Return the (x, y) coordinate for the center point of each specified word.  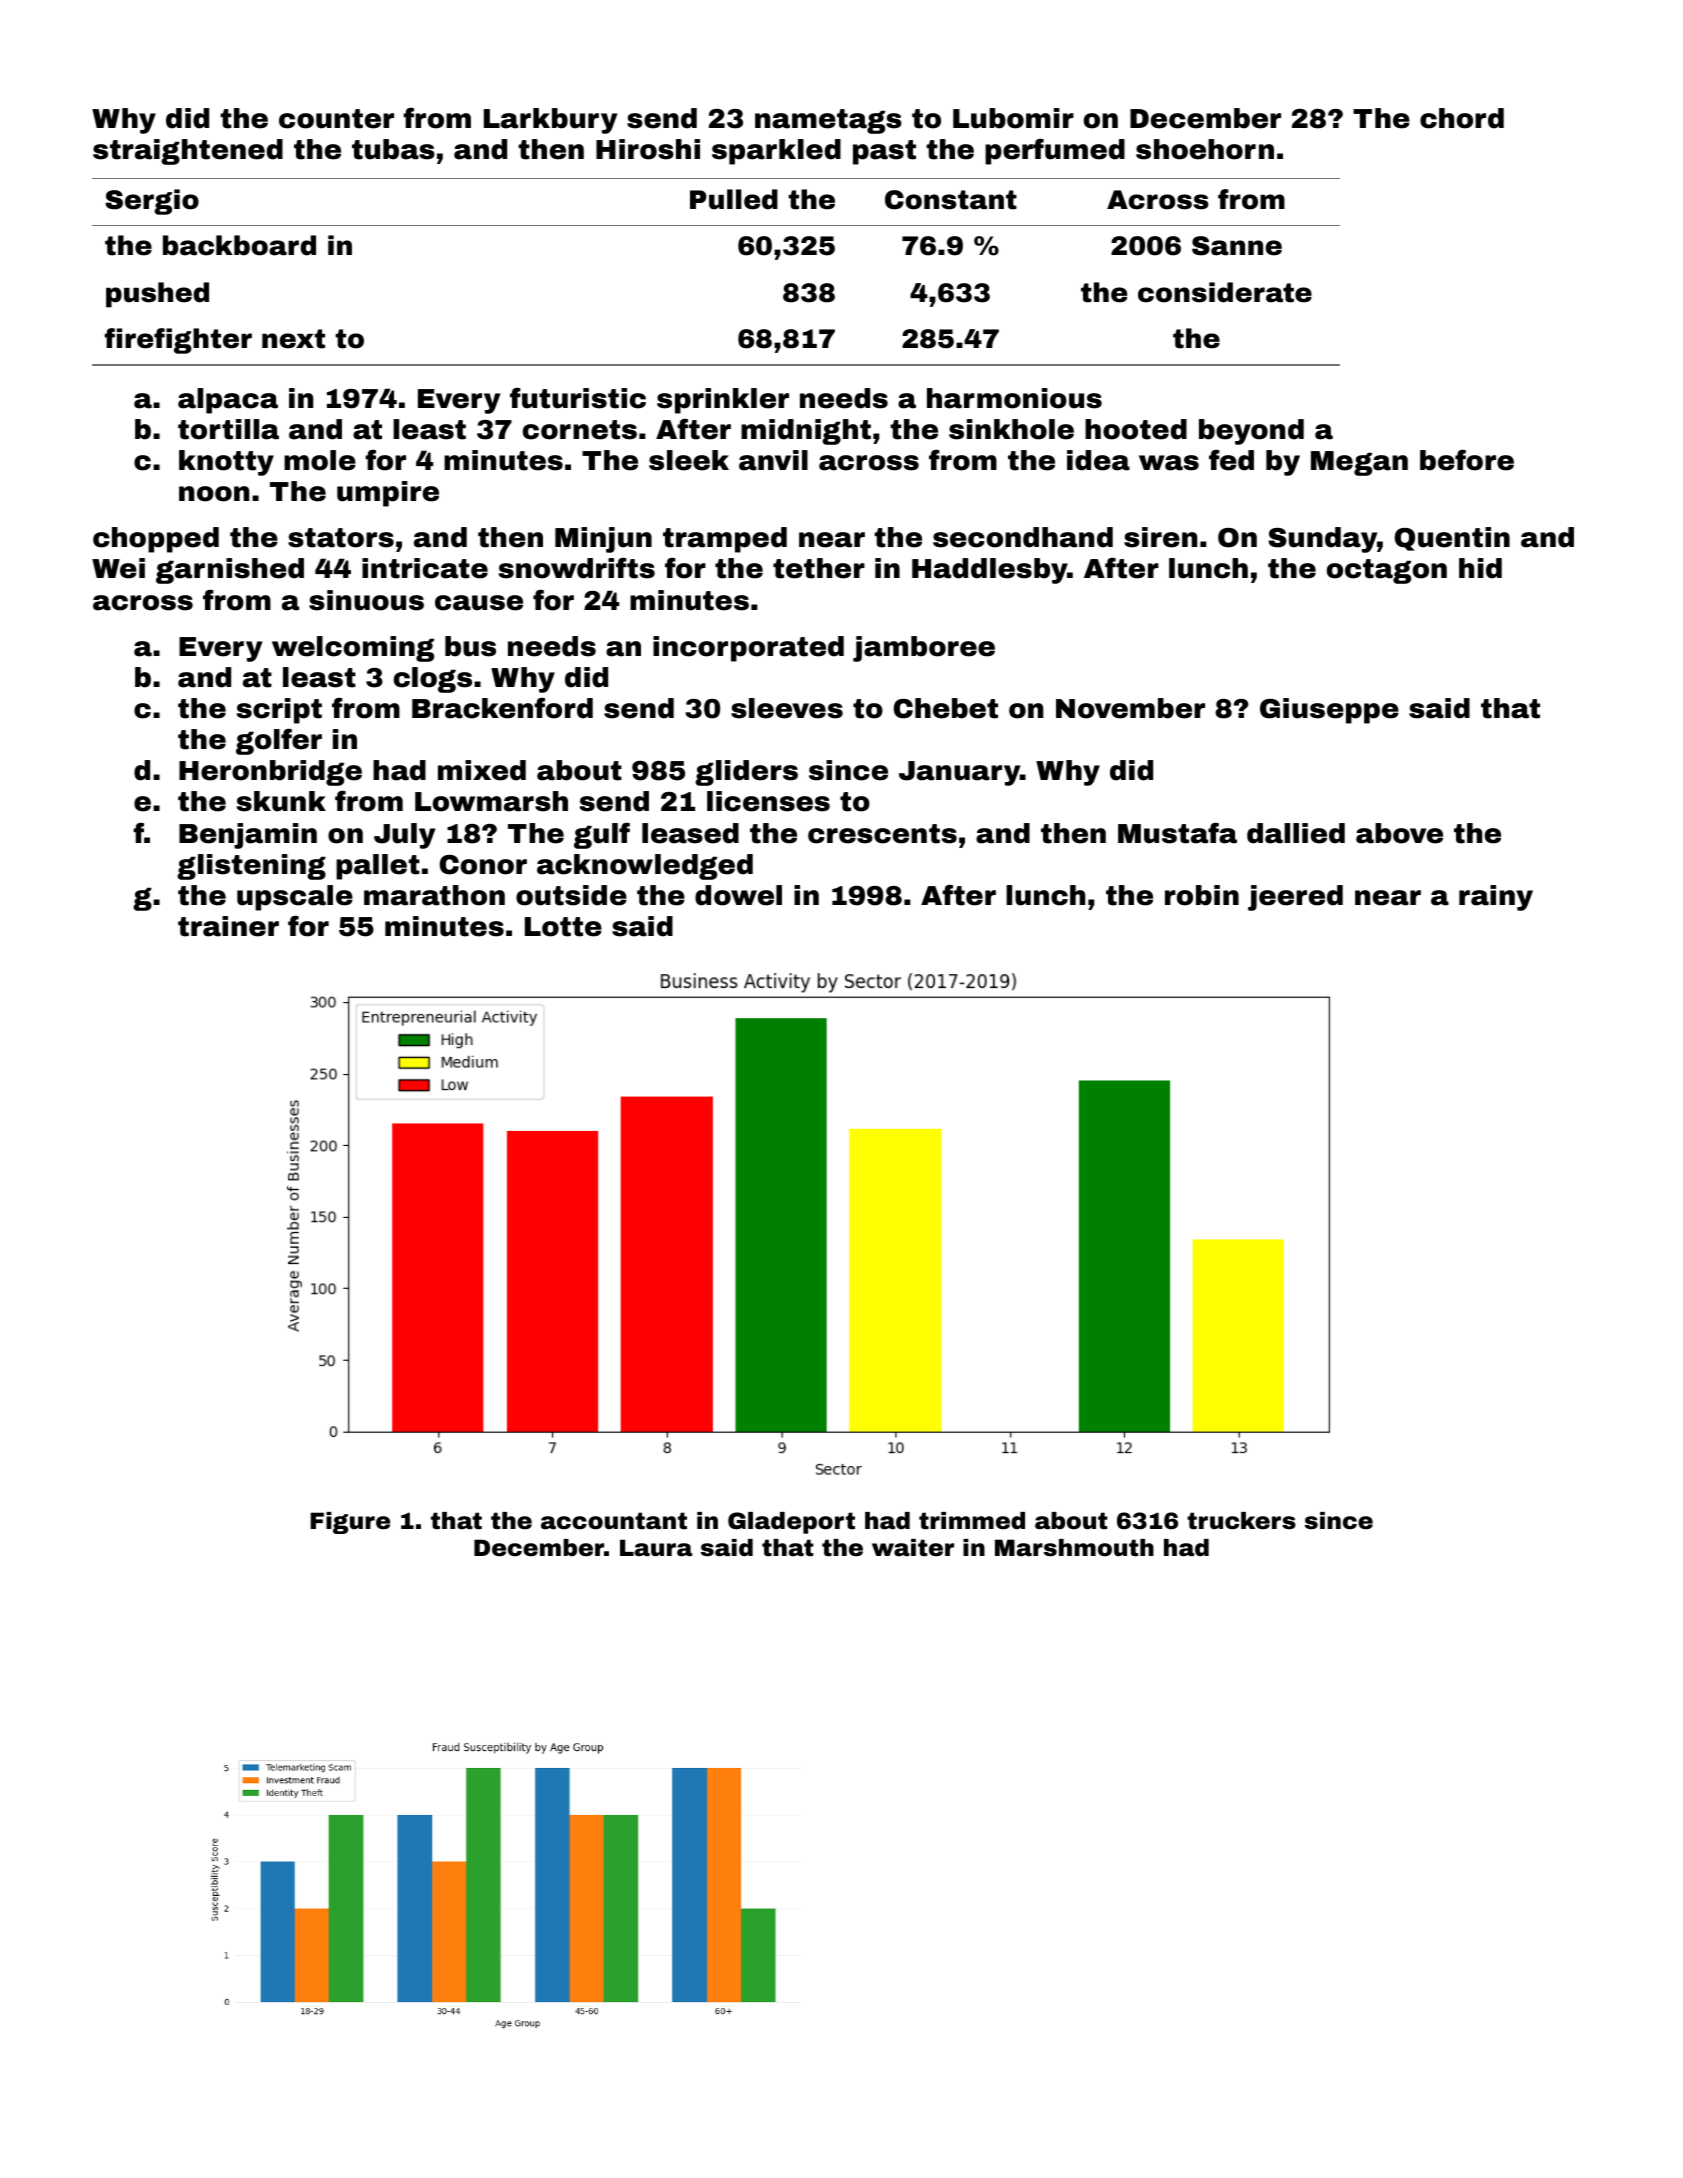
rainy (1496, 898)
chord (1462, 118)
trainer (228, 926)
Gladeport (791, 1523)
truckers (1241, 1521)
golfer (279, 742)
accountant (614, 1521)
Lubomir (1013, 118)
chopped (156, 540)
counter (336, 119)
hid (1480, 568)
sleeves (787, 708)
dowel (738, 895)
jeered (1295, 898)
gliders (746, 773)
